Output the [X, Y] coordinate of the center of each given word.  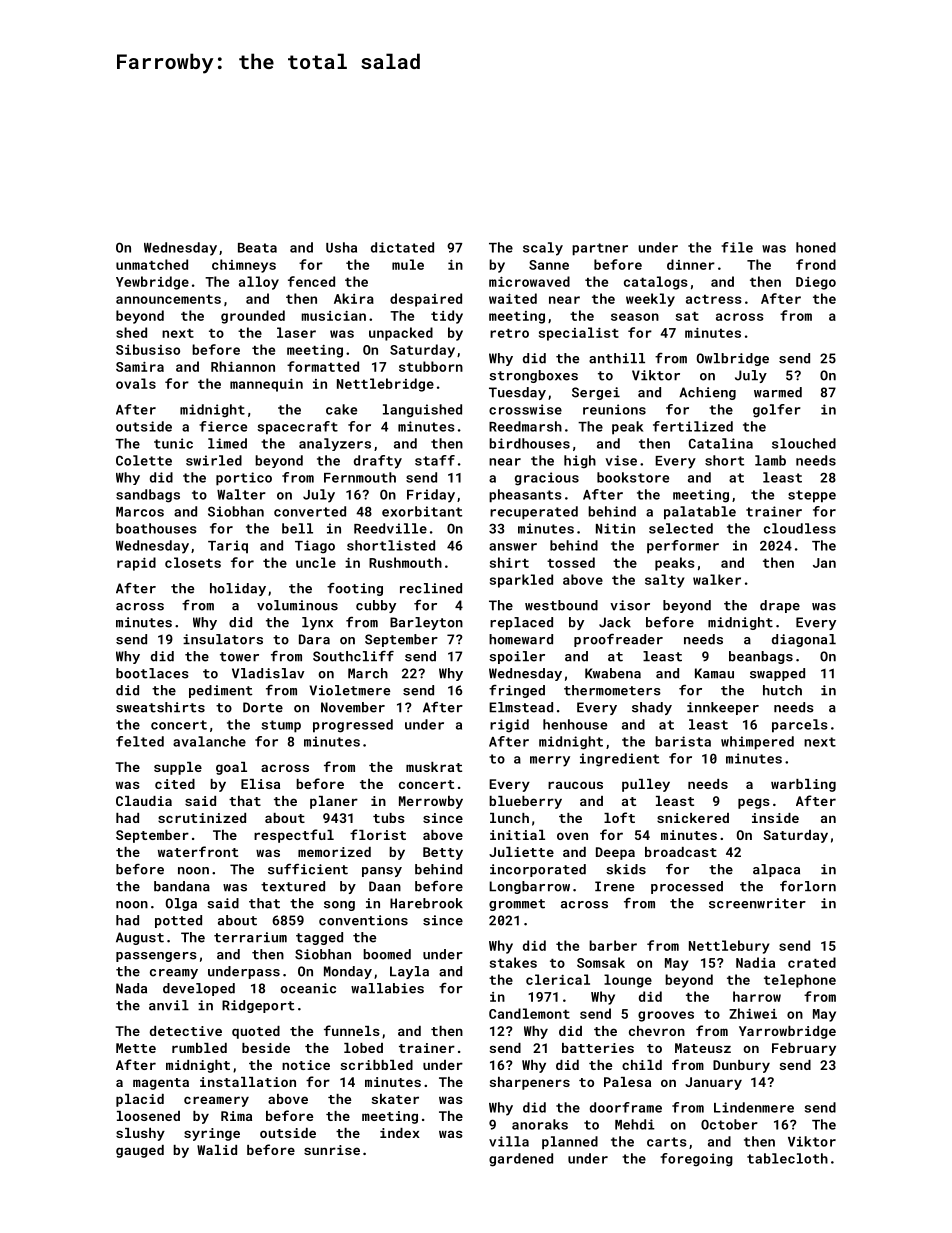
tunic [173, 443]
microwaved [529, 281]
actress [714, 299]
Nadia [755, 962]
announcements [168, 299]
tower [239, 657]
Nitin [615, 528]
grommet [517, 905]
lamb [770, 460]
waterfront [198, 851]
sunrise [332, 1150]
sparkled [521, 581]
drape [780, 606]
